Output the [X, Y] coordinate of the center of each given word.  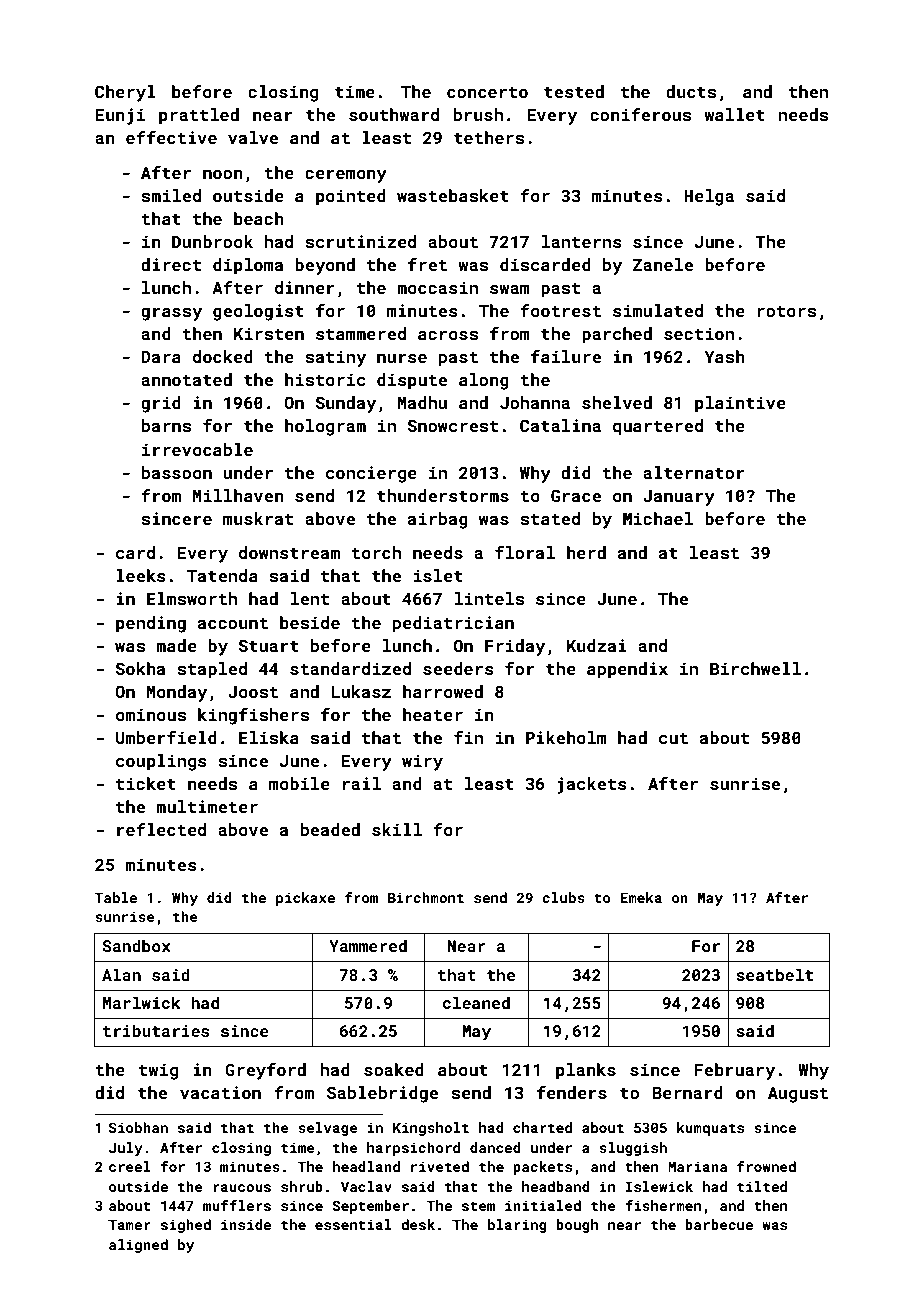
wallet [734, 114]
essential [353, 1224]
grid [161, 404]
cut [673, 738]
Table [116, 897]
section [699, 333]
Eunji [120, 116]
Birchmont [426, 897]
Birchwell [755, 668]
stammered [361, 333]
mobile [299, 783]
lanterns [582, 241]
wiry [422, 762]
